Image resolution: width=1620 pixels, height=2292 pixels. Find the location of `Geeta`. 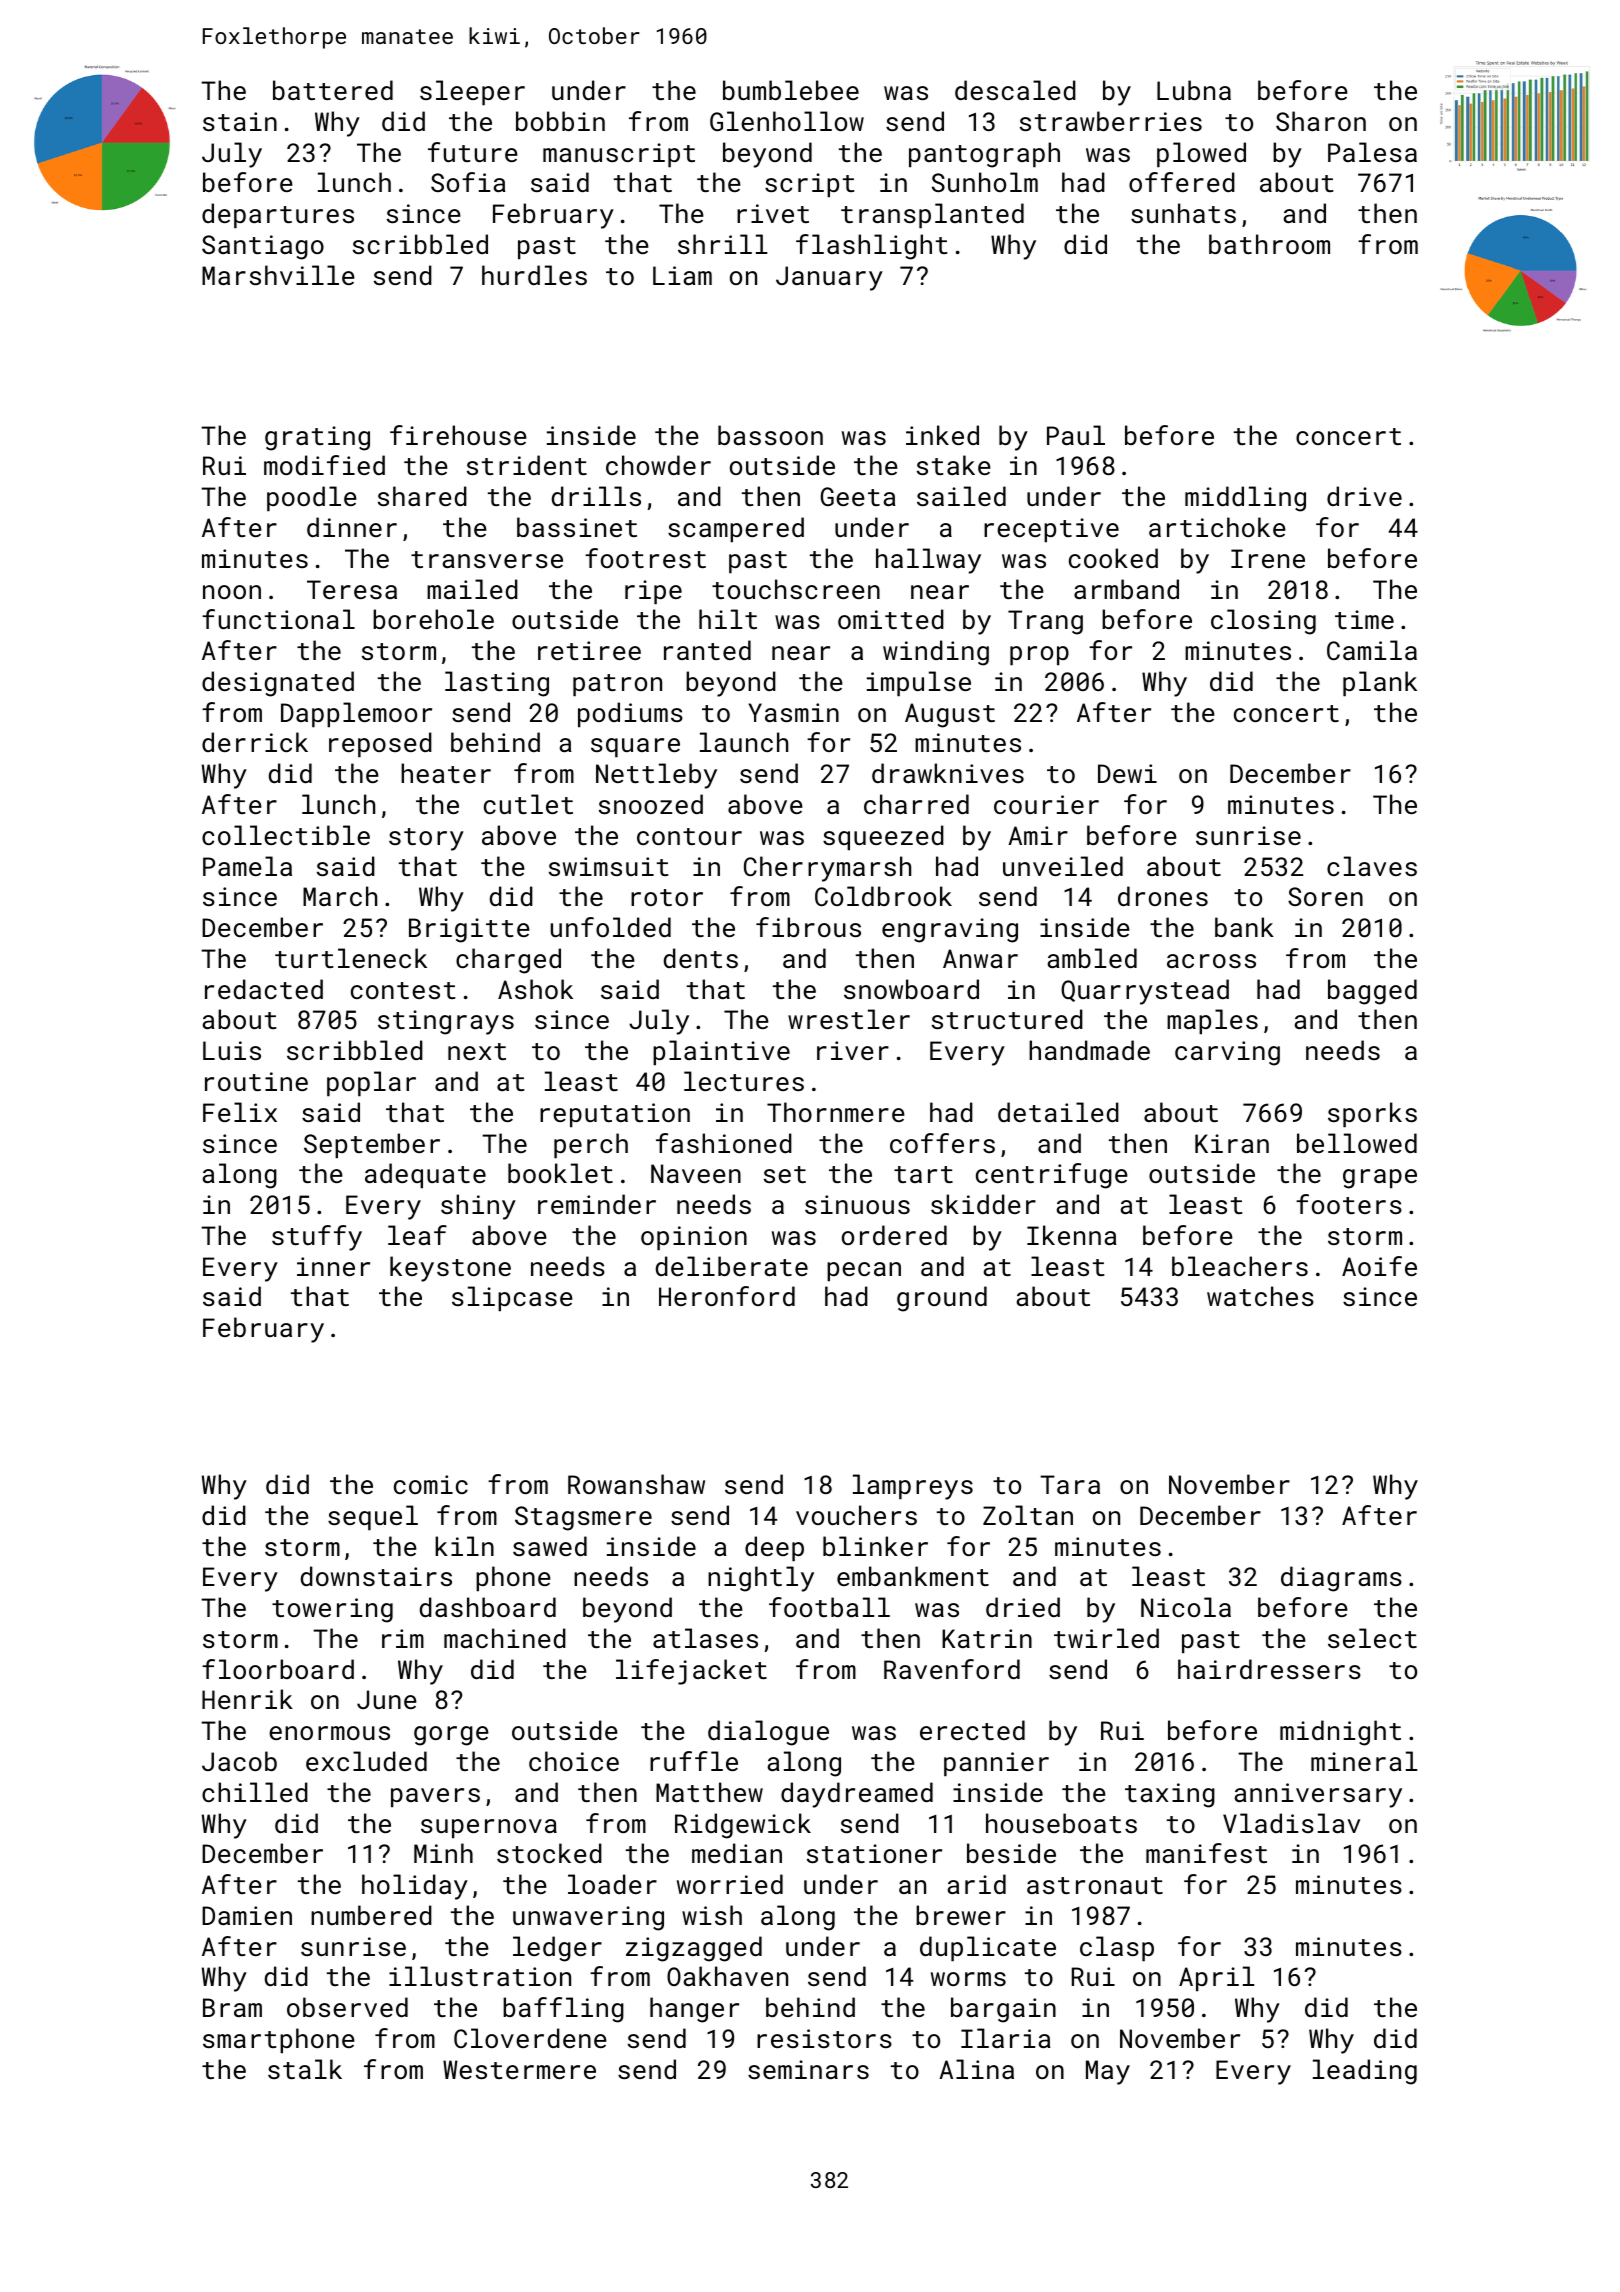

Geeta is located at coordinates (858, 496).
